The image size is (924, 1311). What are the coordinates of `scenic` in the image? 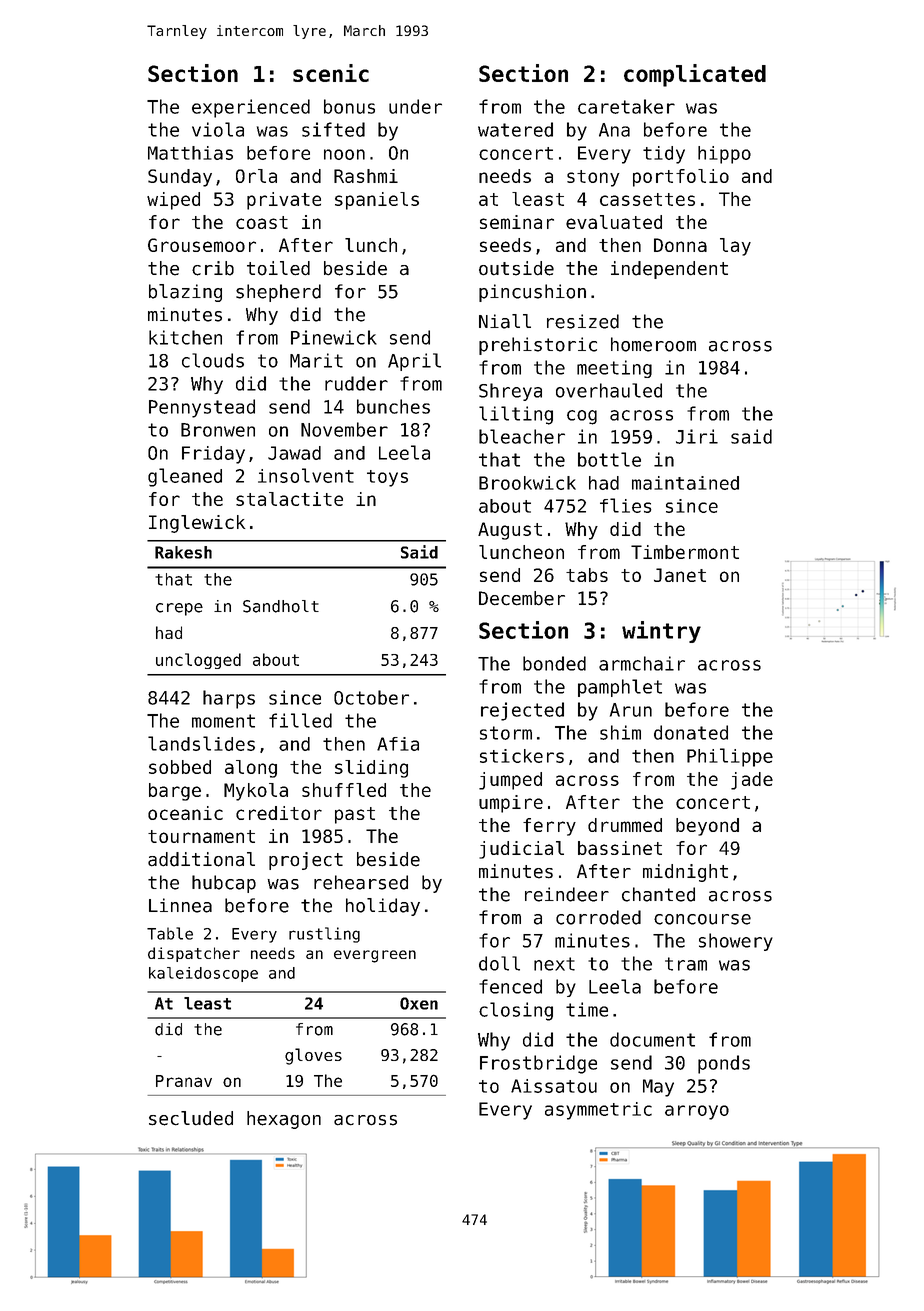 It's located at (331, 73).
